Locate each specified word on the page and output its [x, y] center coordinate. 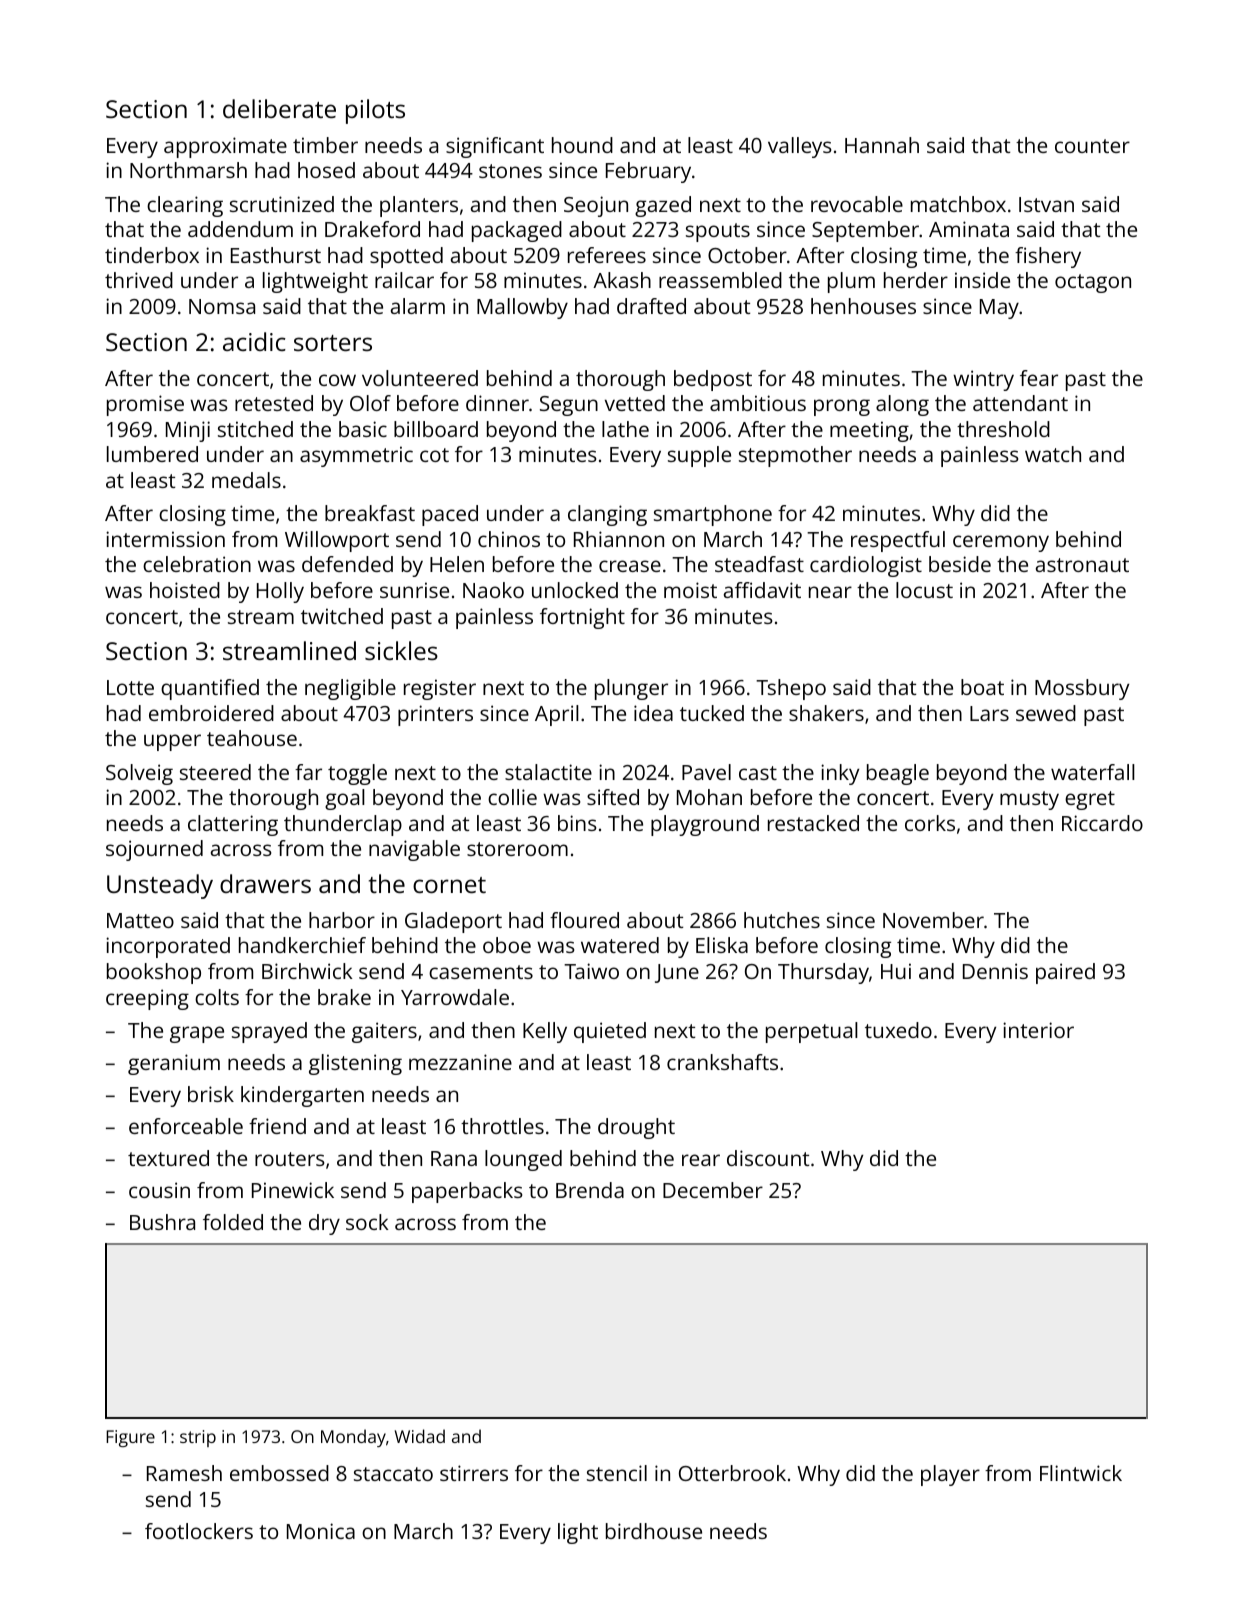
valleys [800, 147]
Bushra [162, 1222]
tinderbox [152, 255]
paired [1065, 973]
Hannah [882, 145]
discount [768, 1158]
